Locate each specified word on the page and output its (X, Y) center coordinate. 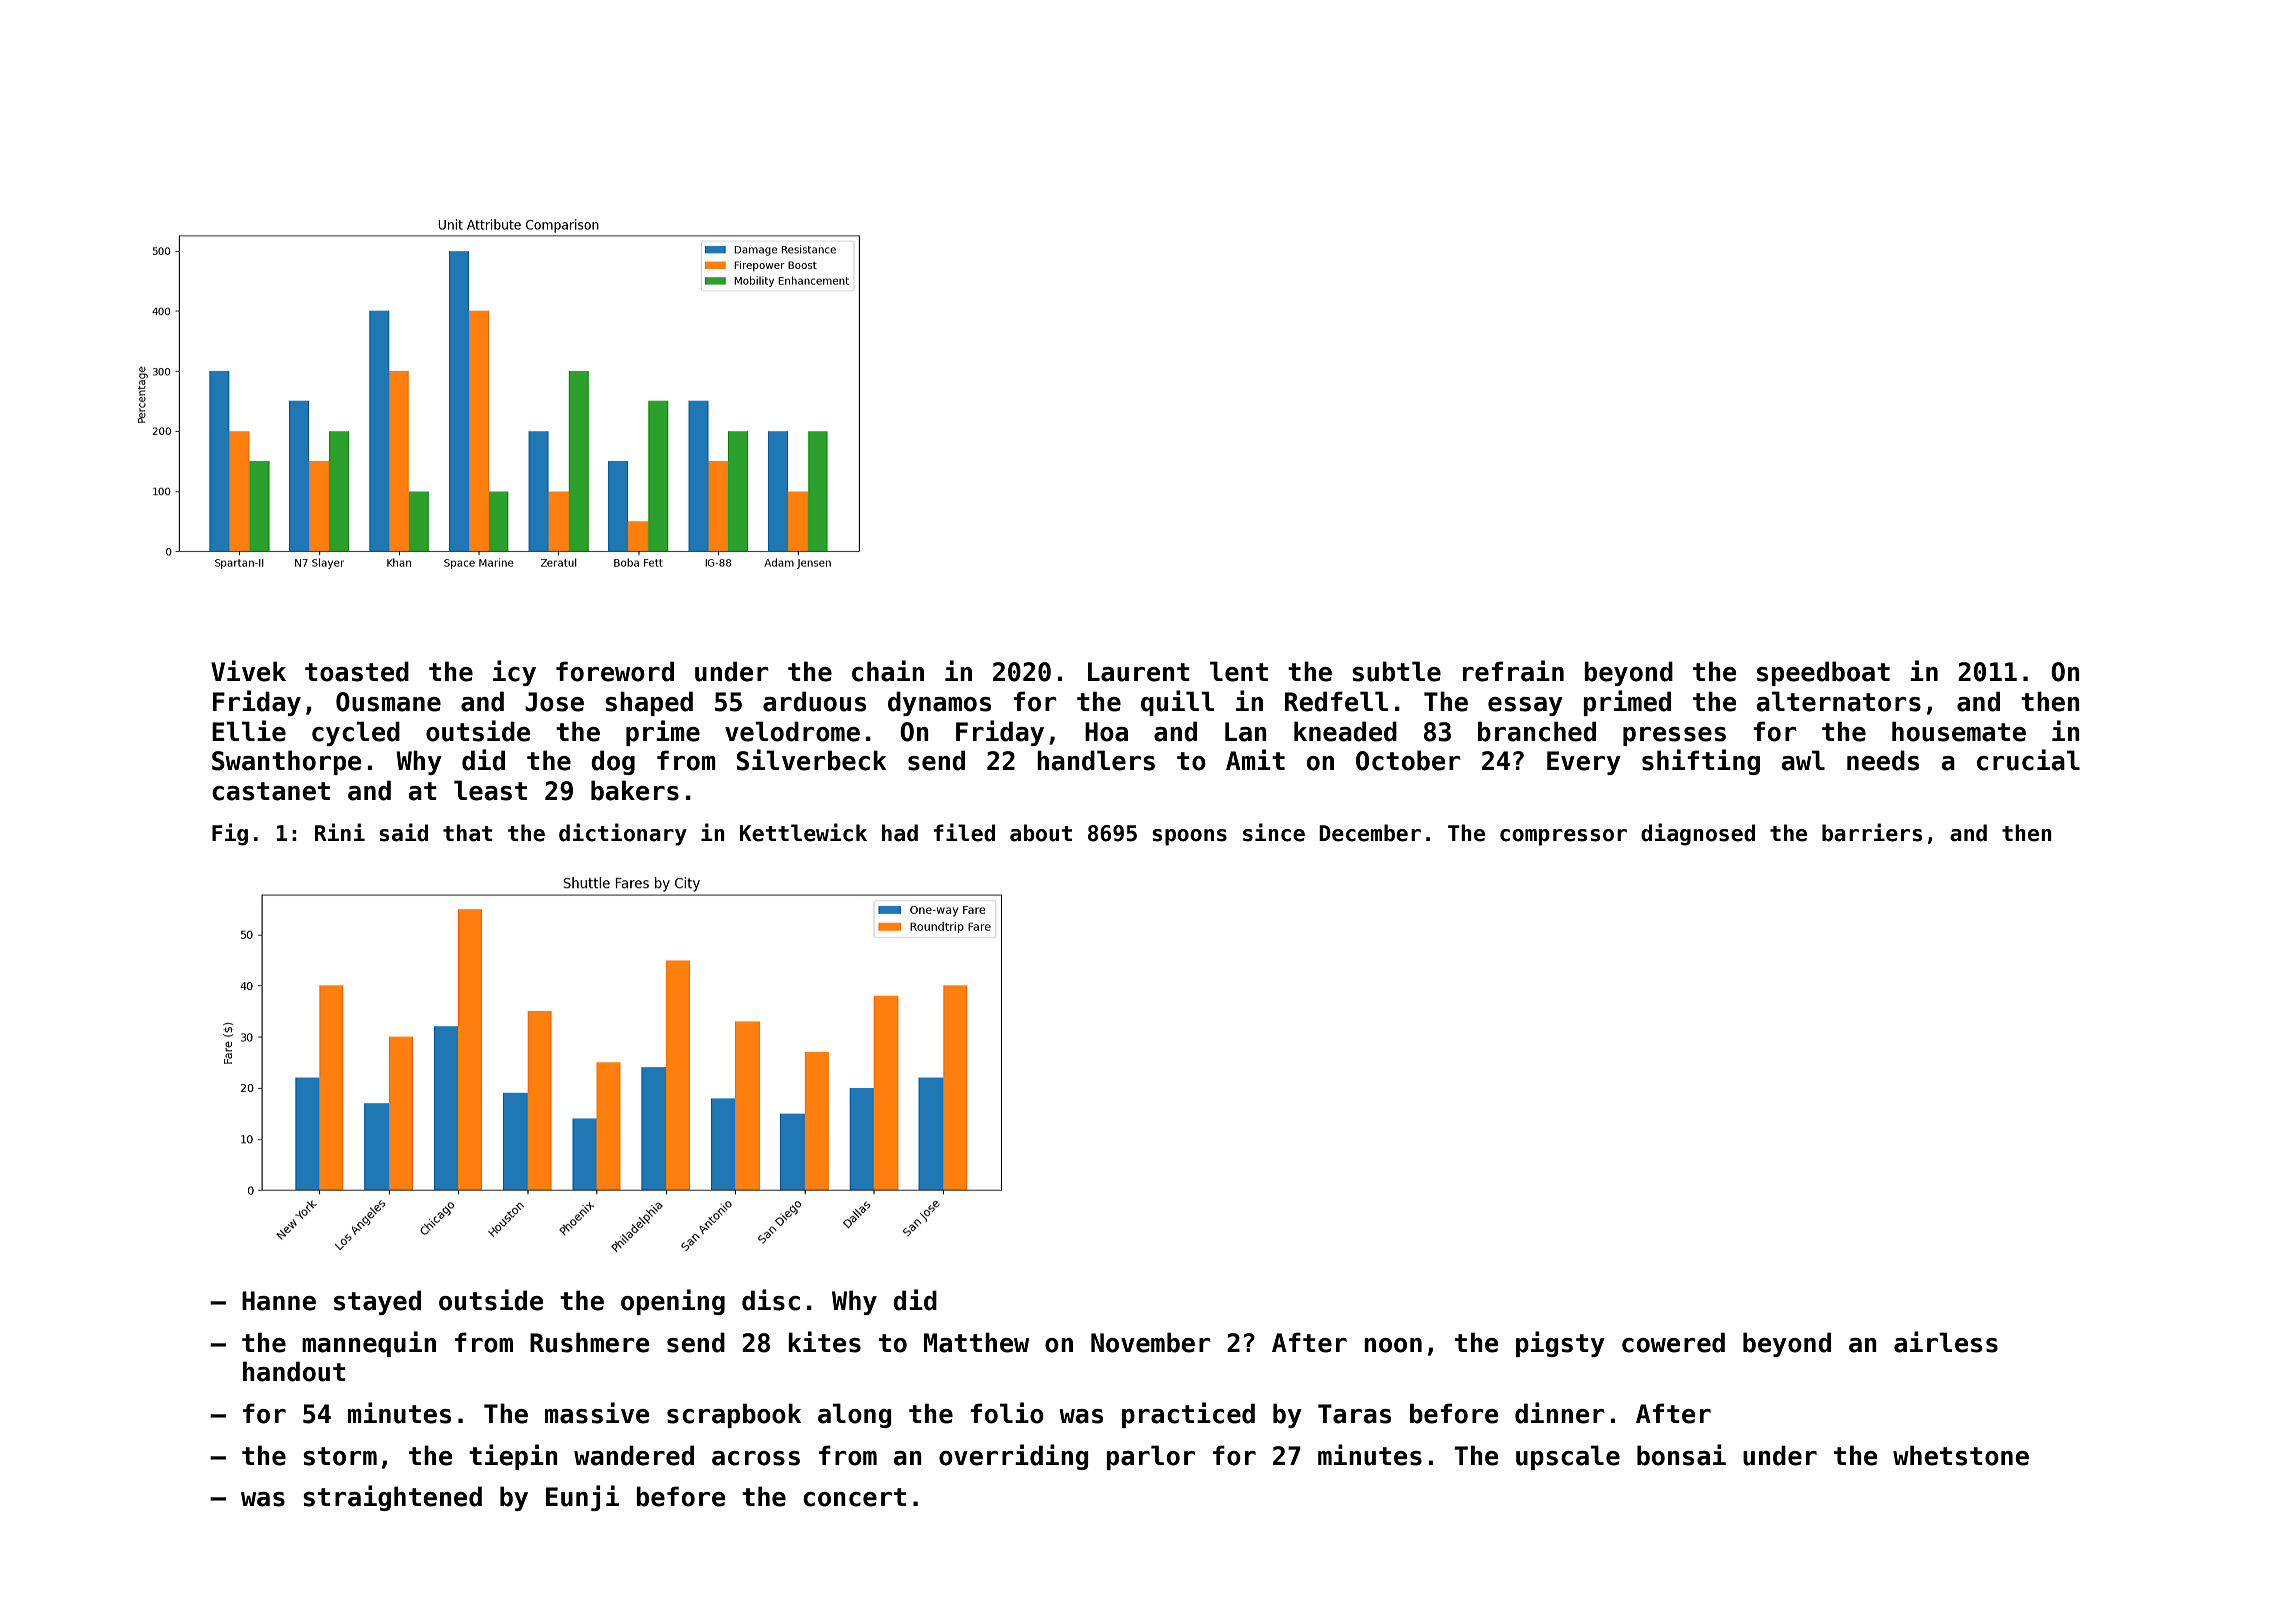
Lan (1246, 732)
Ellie (249, 731)
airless (1946, 1342)
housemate (1959, 731)
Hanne (279, 1301)
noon (1393, 1345)
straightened (392, 1498)
